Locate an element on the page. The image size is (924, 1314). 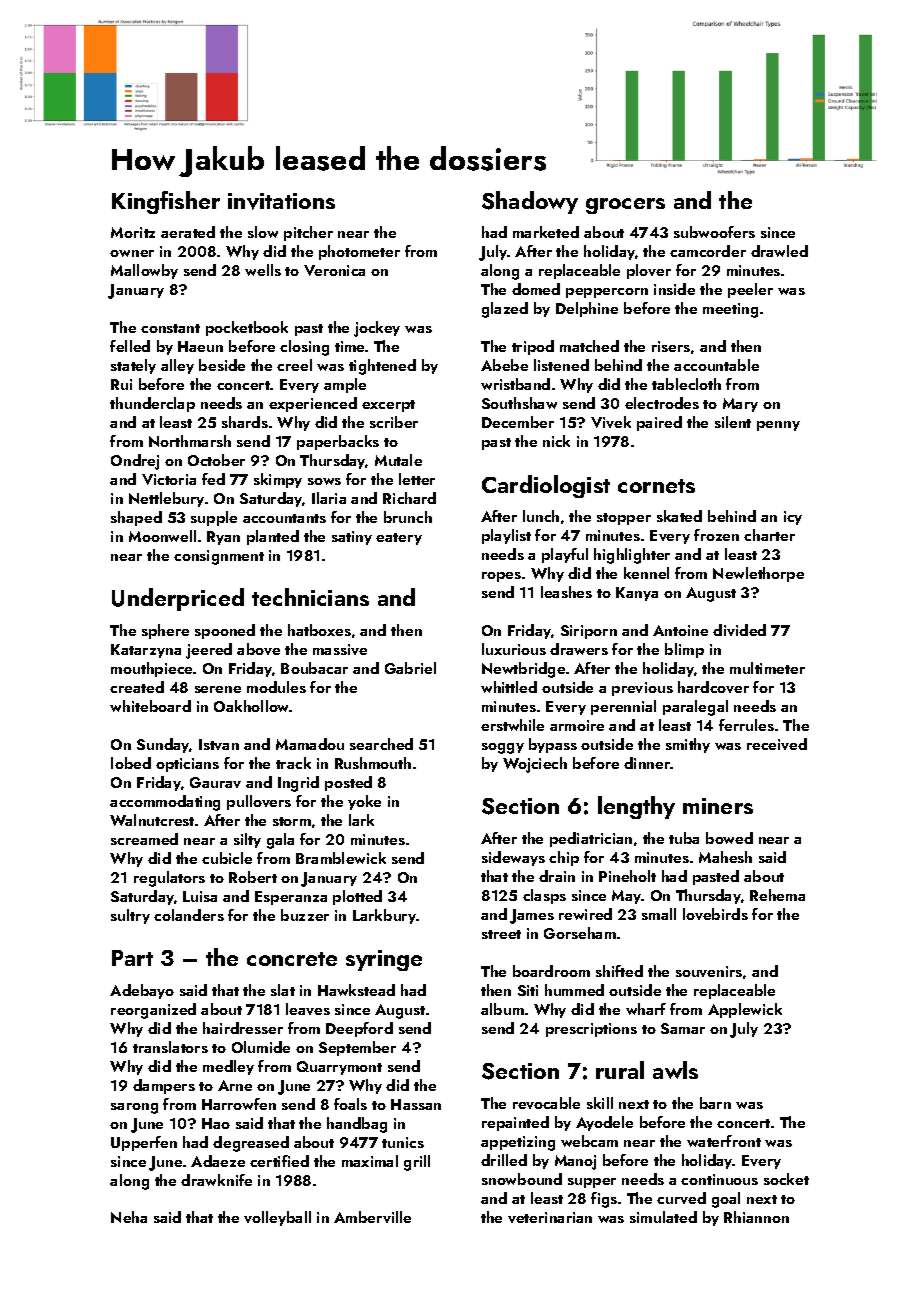
Katarzyna is located at coordinates (146, 651).
